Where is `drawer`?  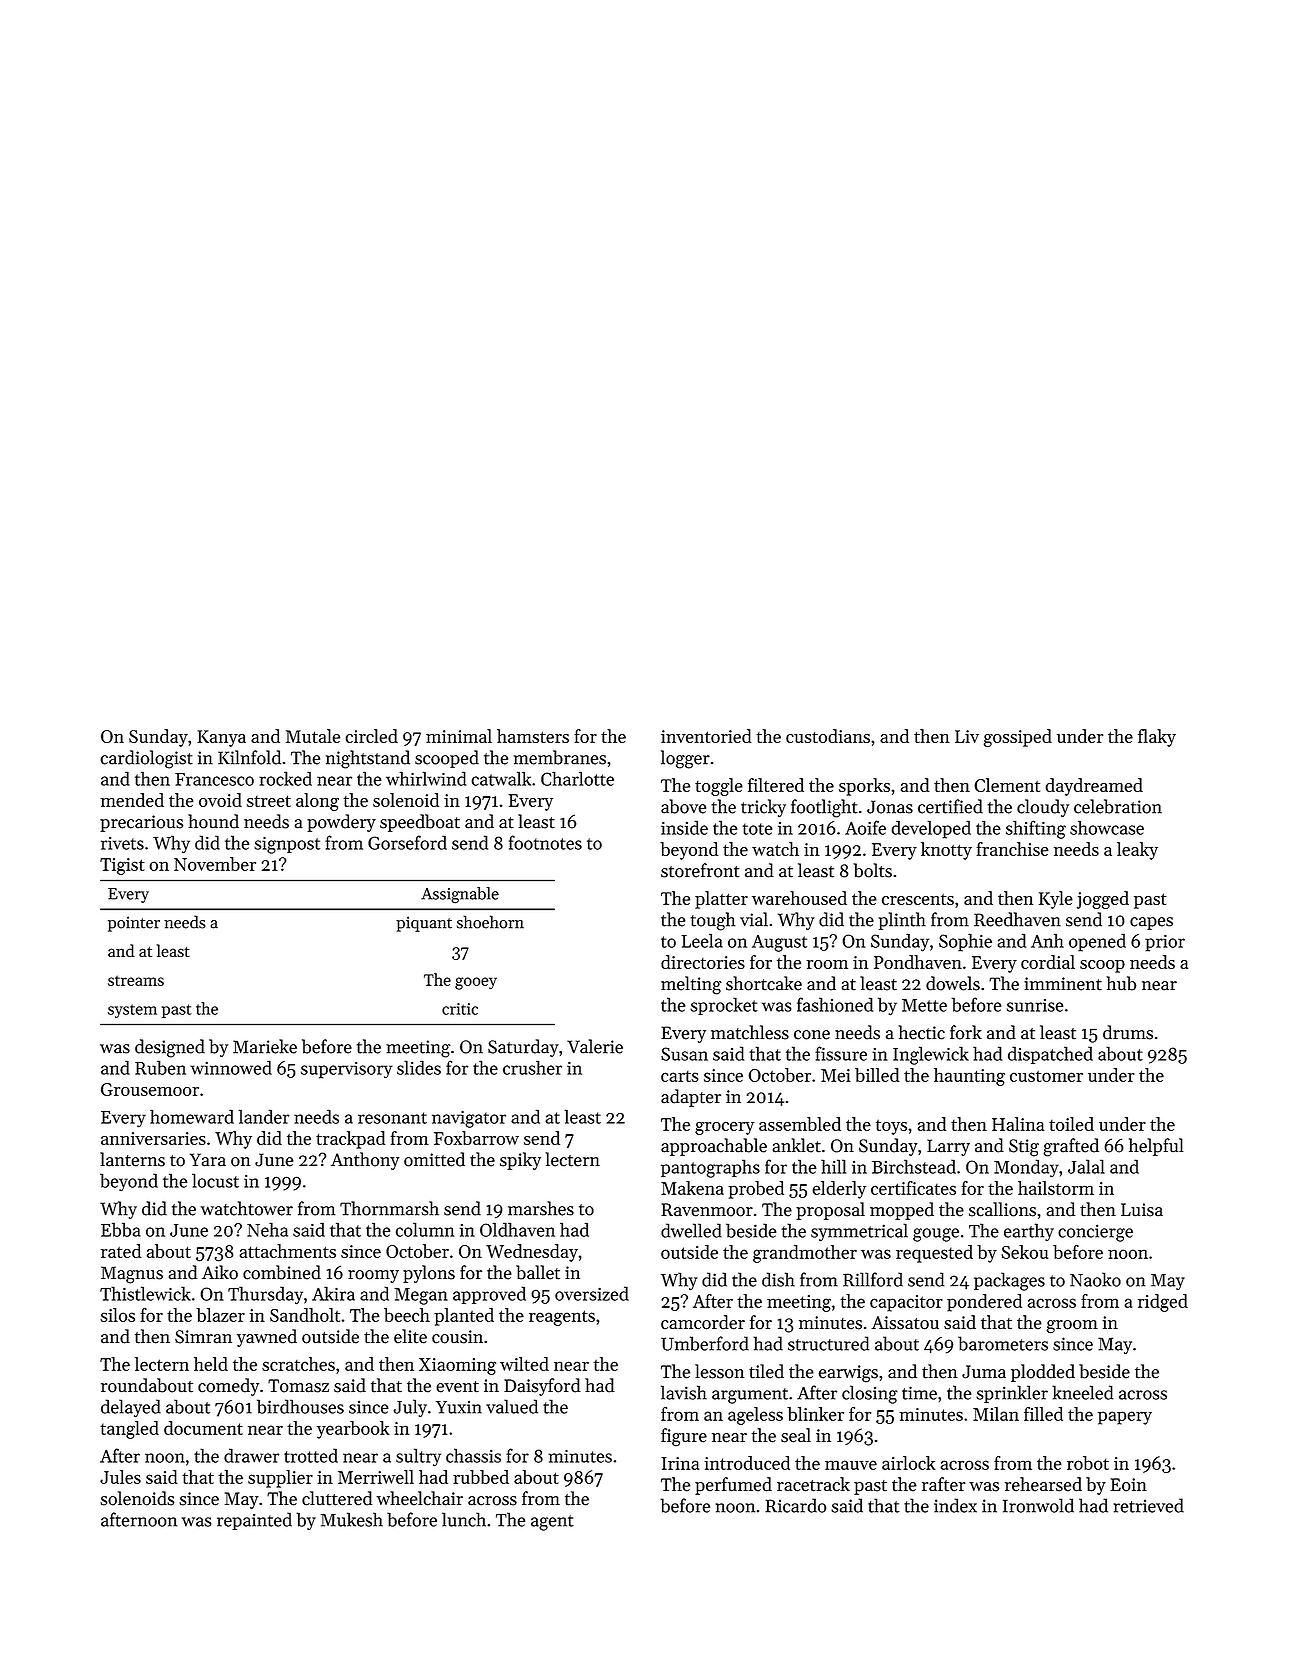
drawer is located at coordinates (252, 1455).
